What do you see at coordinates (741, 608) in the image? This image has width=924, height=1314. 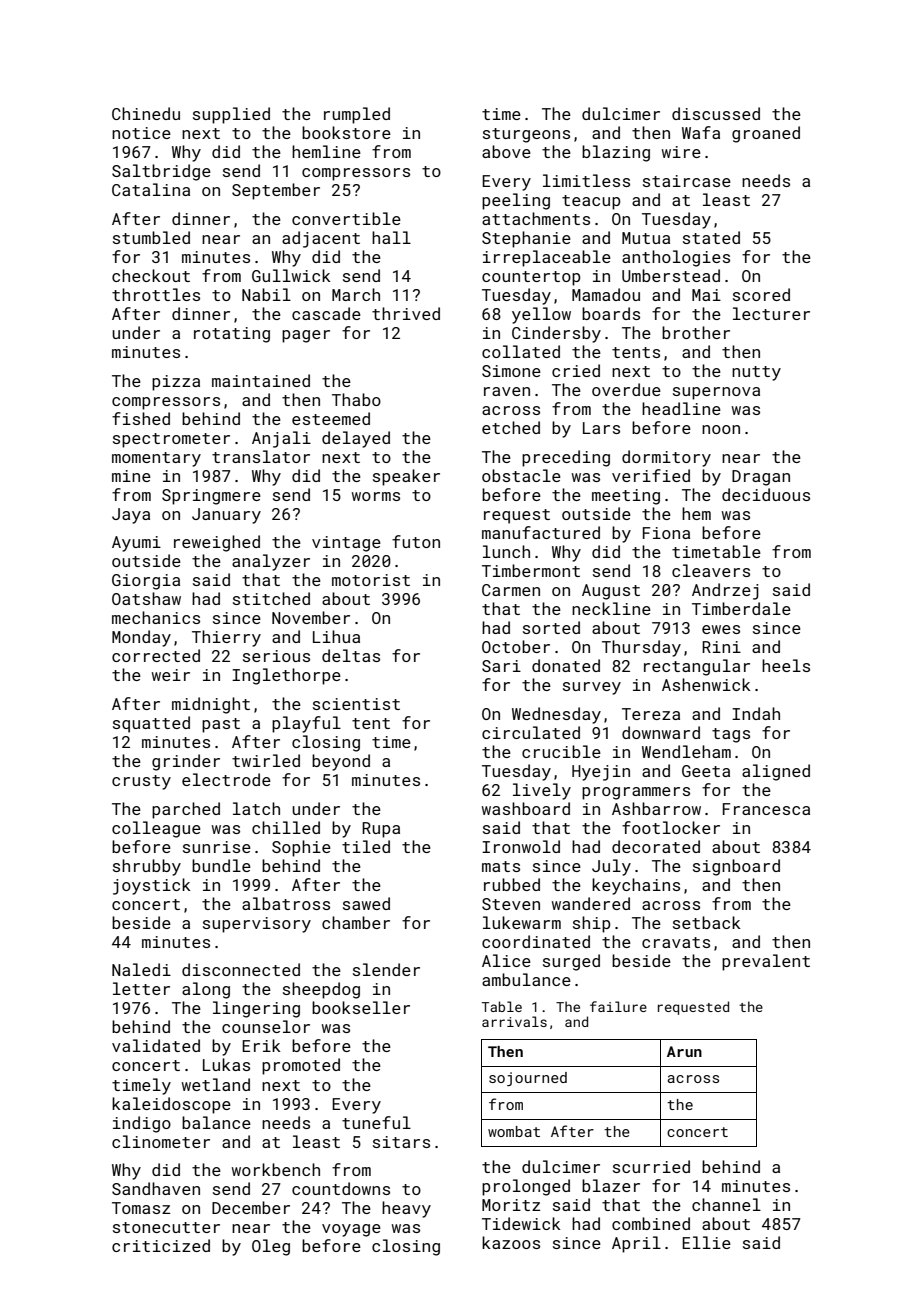 I see `Timberdale` at bounding box center [741, 608].
